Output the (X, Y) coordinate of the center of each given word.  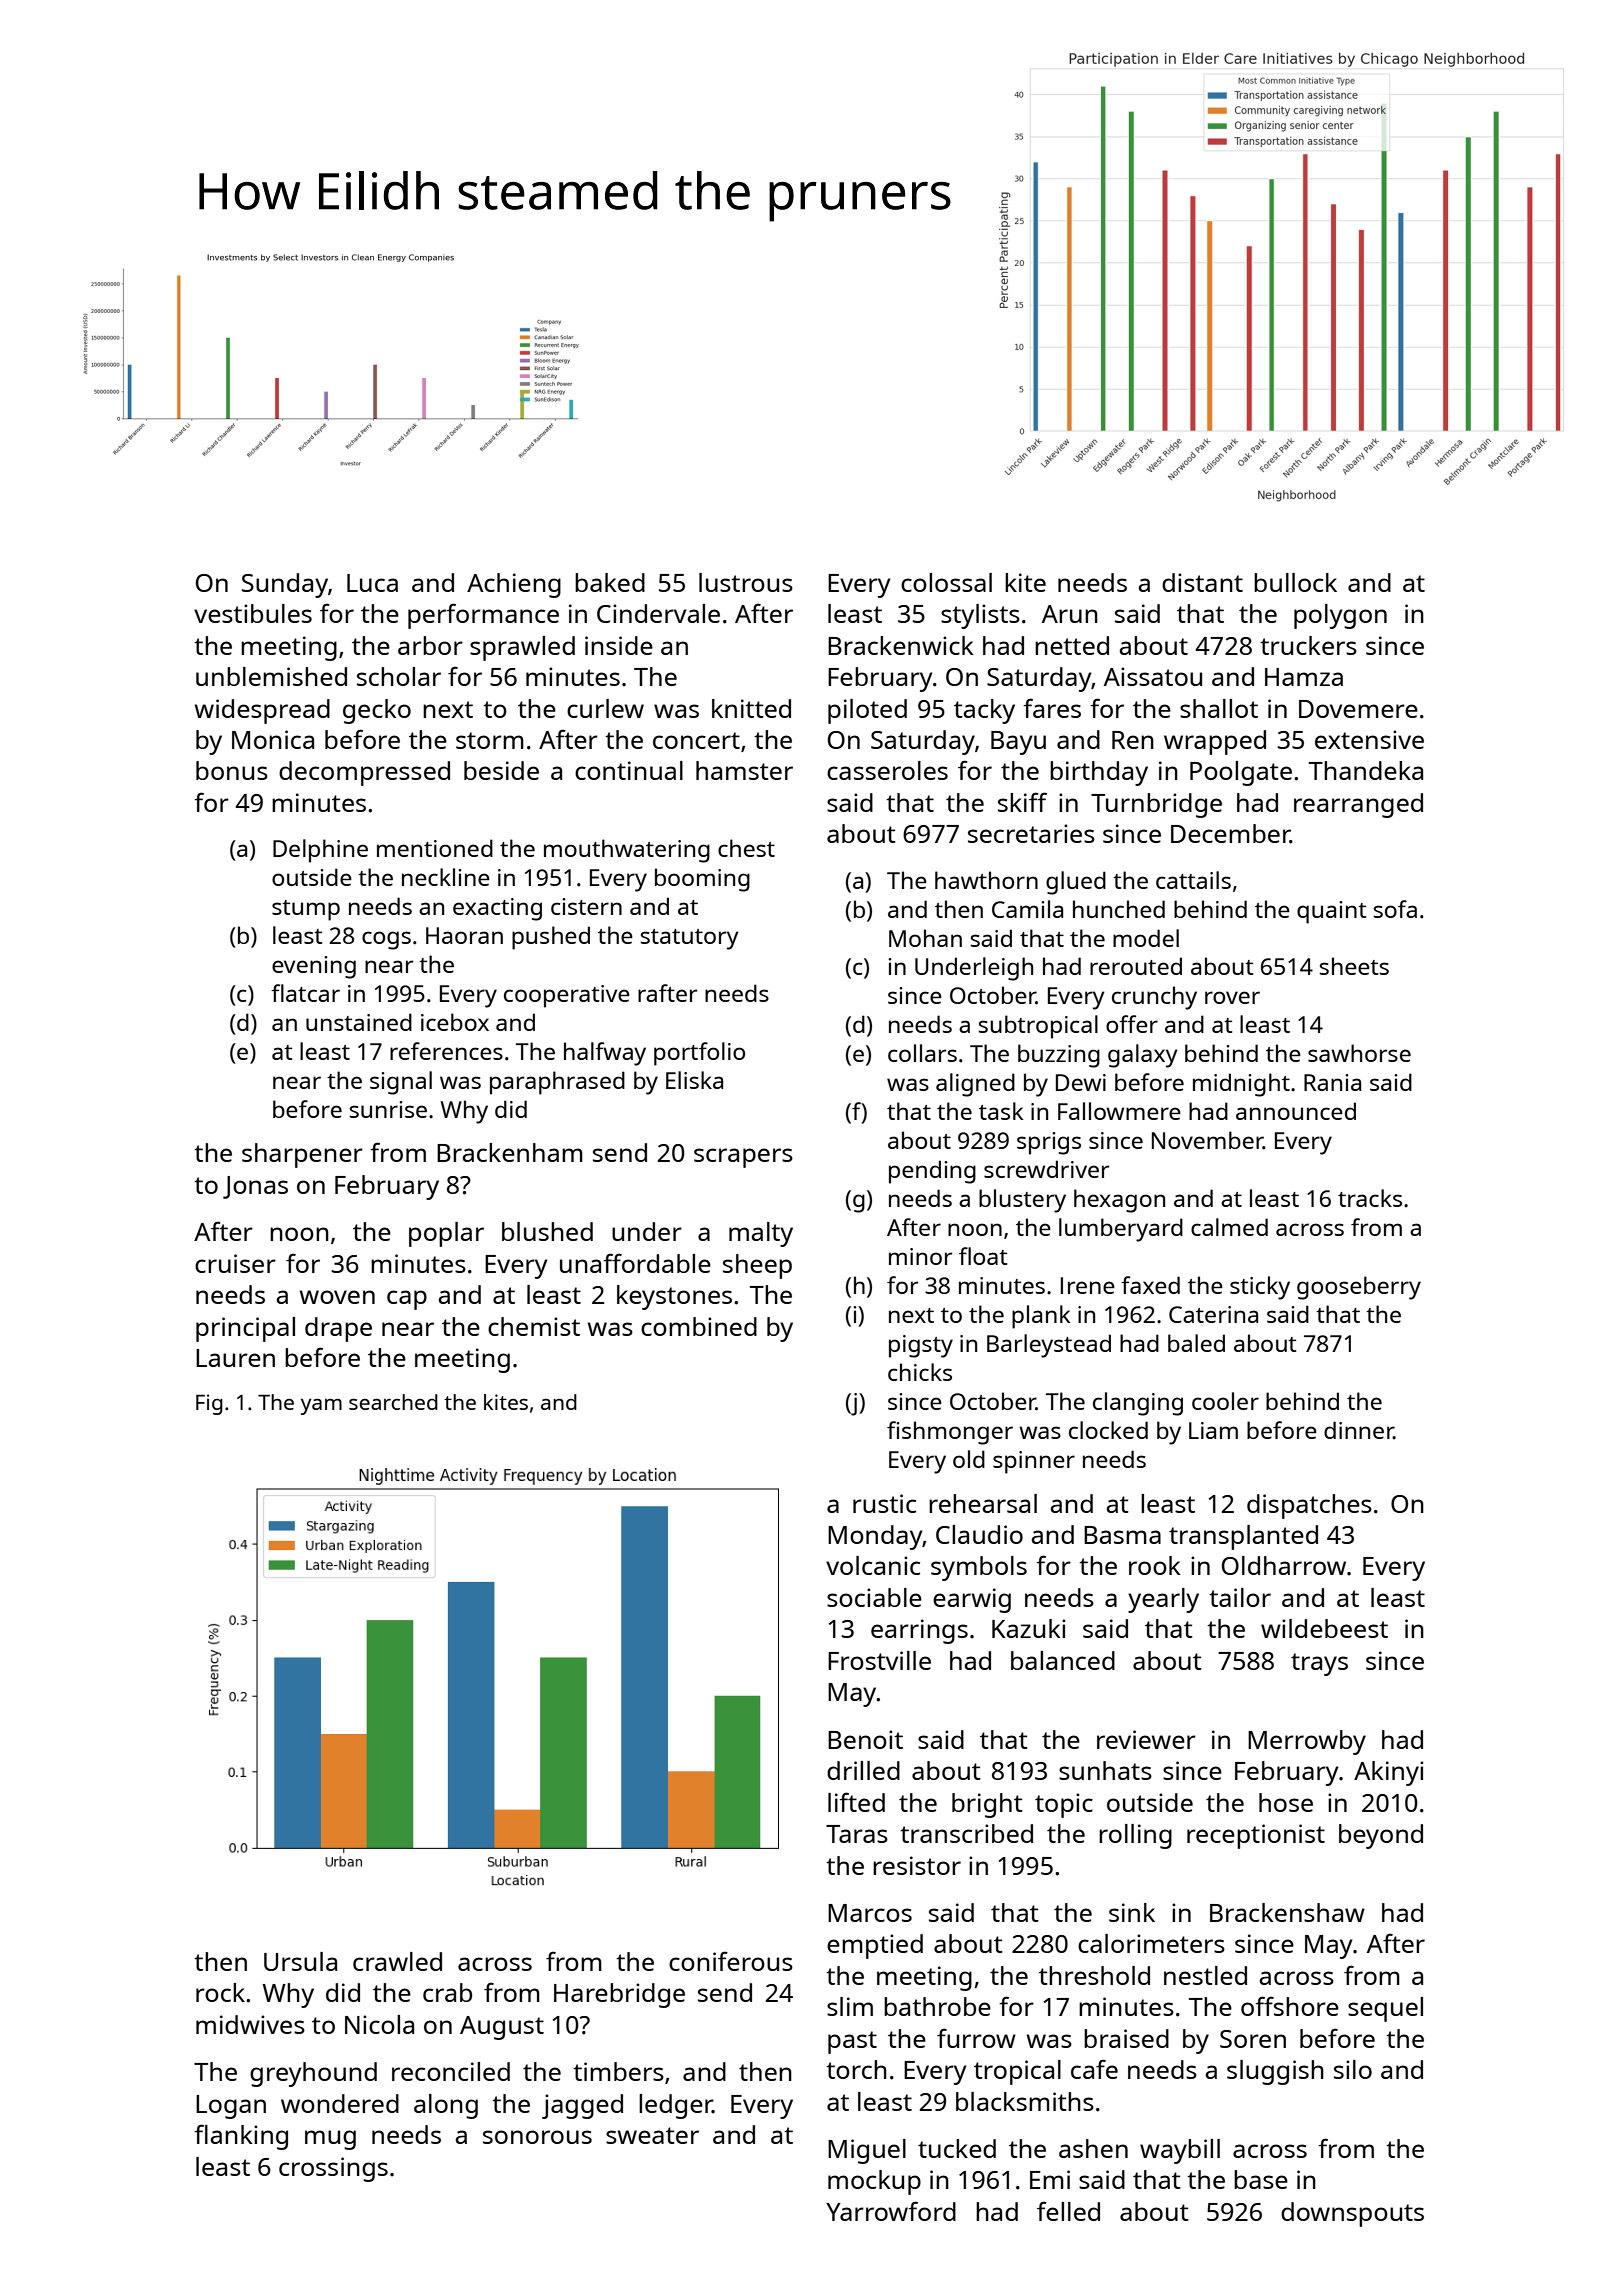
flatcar (305, 993)
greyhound (313, 2074)
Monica (273, 739)
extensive (1369, 739)
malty (761, 1234)
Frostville (879, 1660)
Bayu (1018, 743)
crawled (397, 1961)
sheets (1354, 966)
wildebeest (1324, 1628)
